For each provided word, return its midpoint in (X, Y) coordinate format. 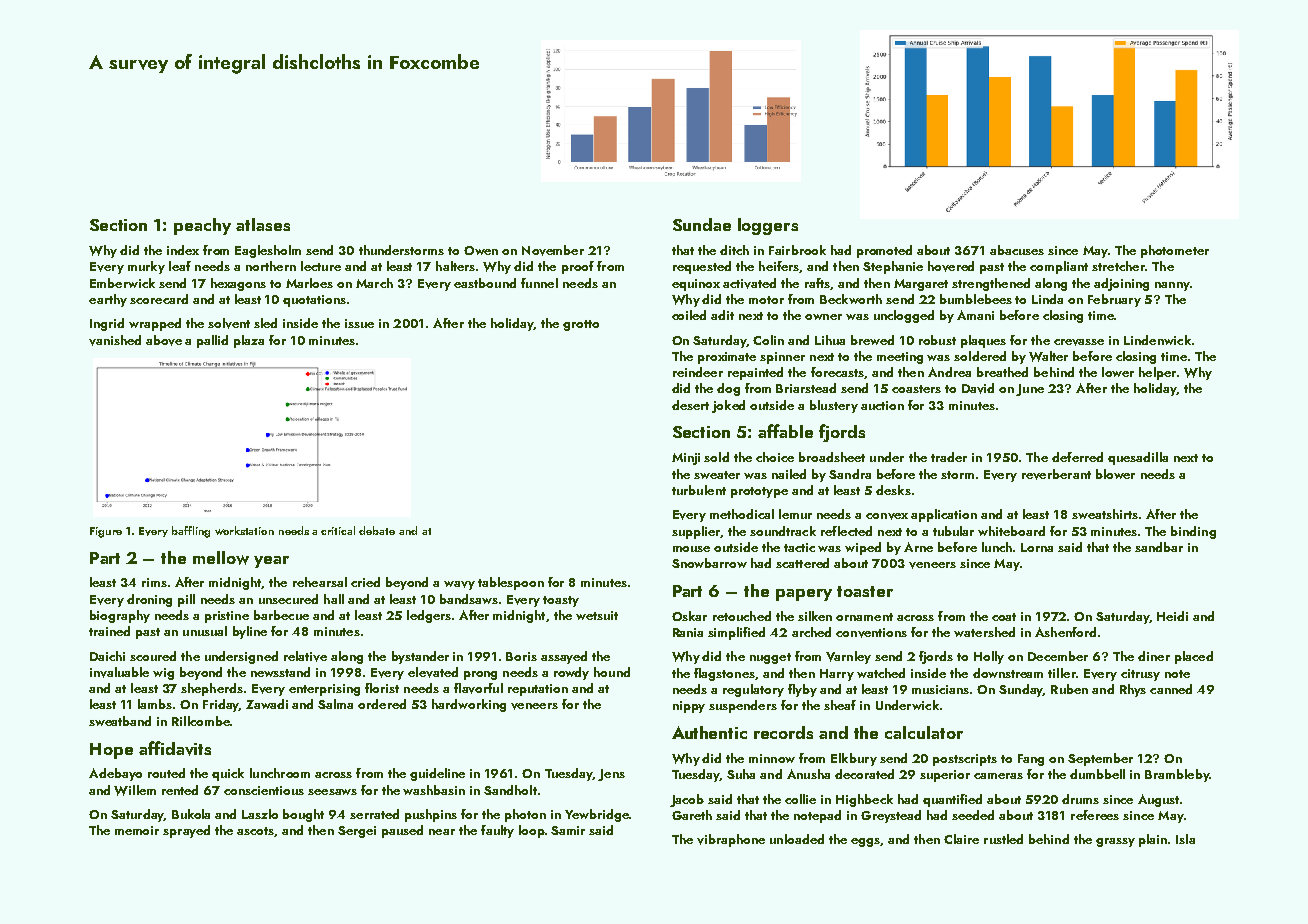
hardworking (469, 705)
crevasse (1079, 342)
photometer (1175, 251)
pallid (212, 341)
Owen (481, 250)
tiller (1062, 673)
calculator (924, 732)
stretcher (1118, 266)
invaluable (119, 672)
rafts (817, 283)
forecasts (837, 372)
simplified (736, 633)
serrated (374, 814)
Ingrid (107, 324)
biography (120, 616)
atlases (263, 224)
